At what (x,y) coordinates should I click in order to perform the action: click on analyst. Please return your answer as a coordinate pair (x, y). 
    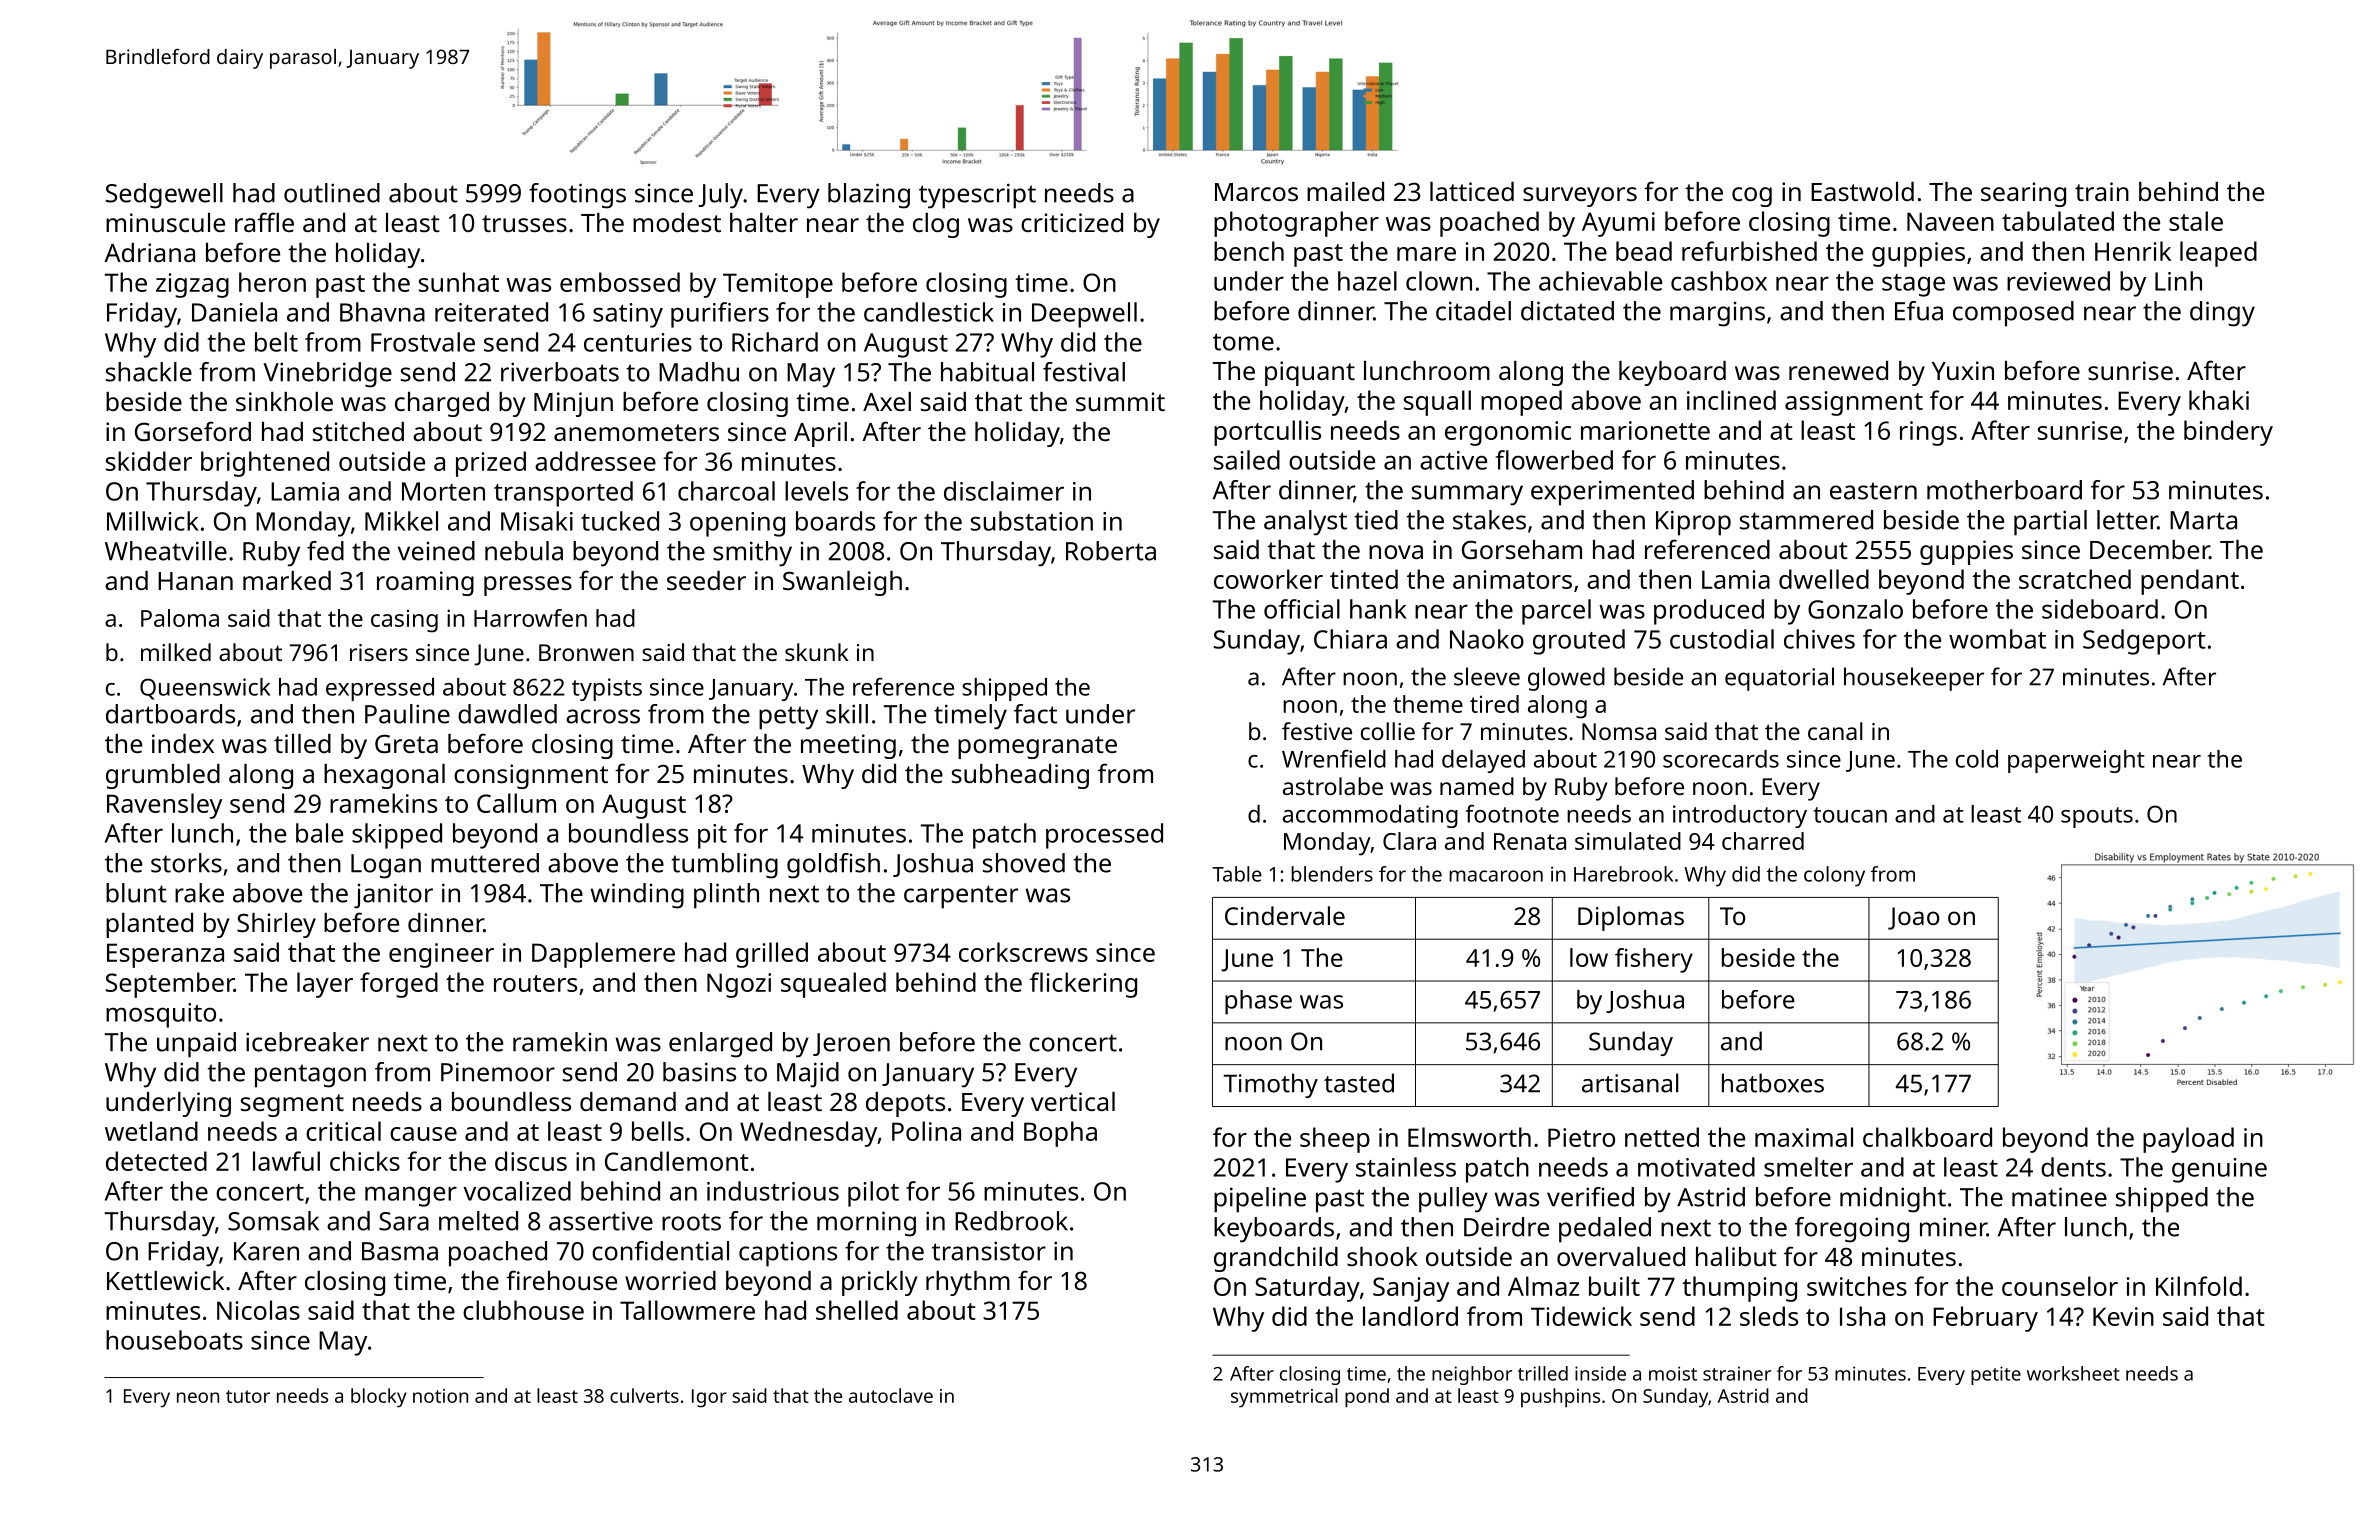
    Looking at the image, I should click on (1305, 523).
